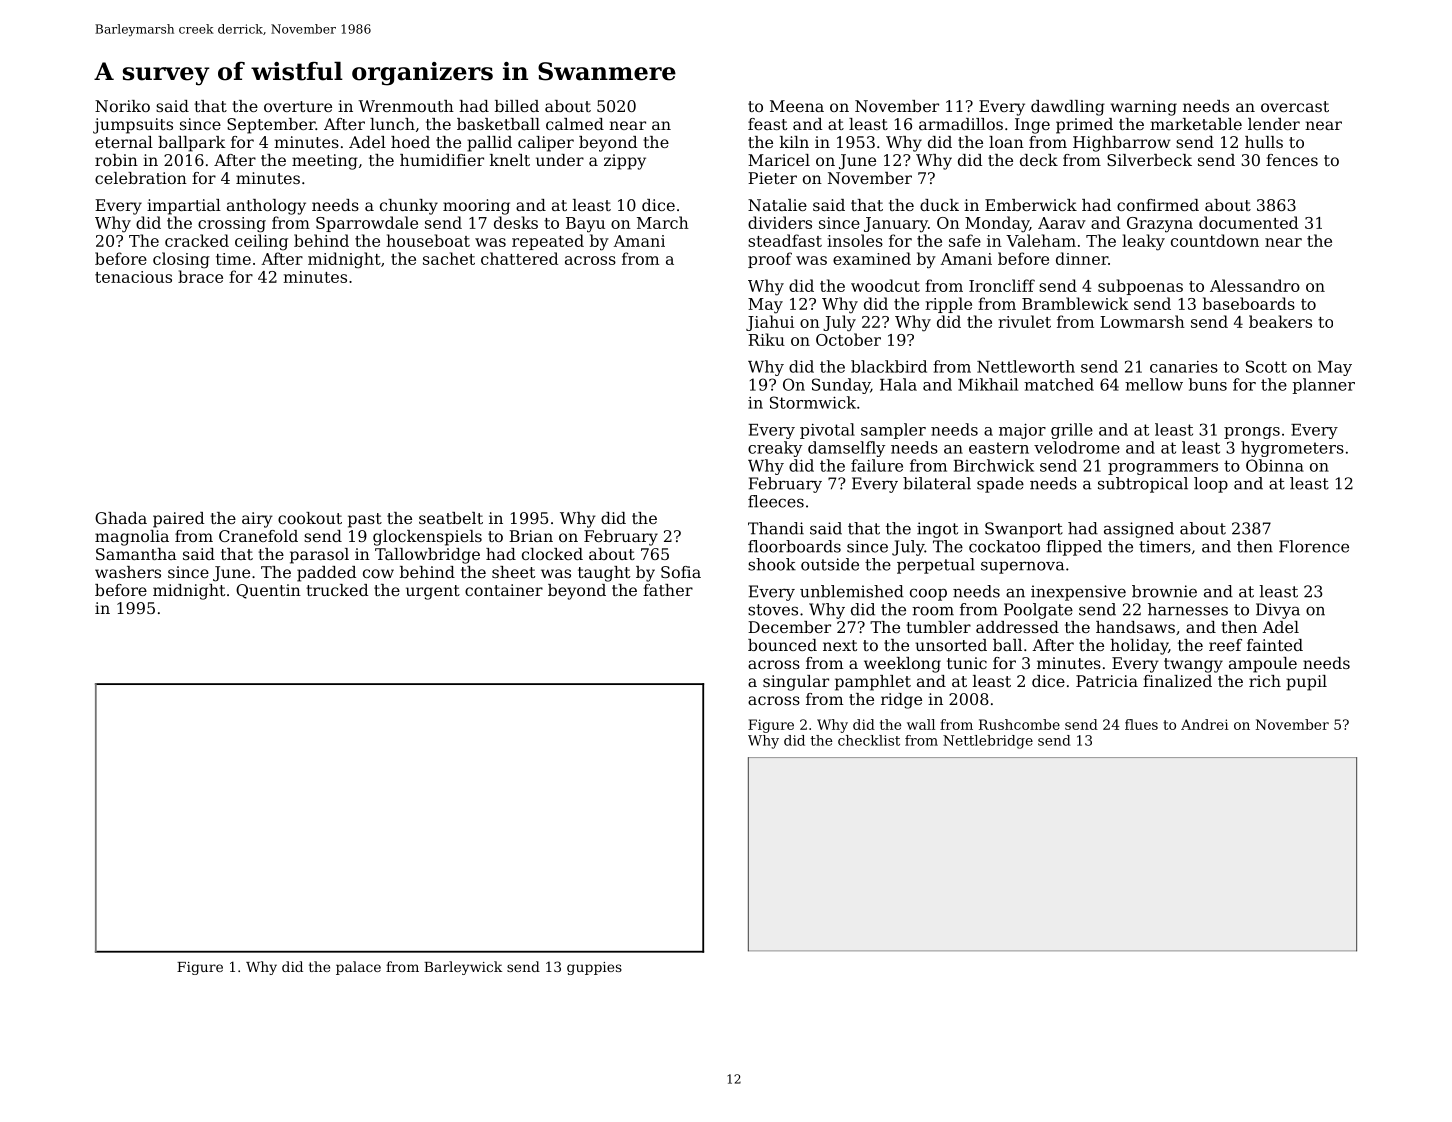  I want to click on March, so click(663, 222).
